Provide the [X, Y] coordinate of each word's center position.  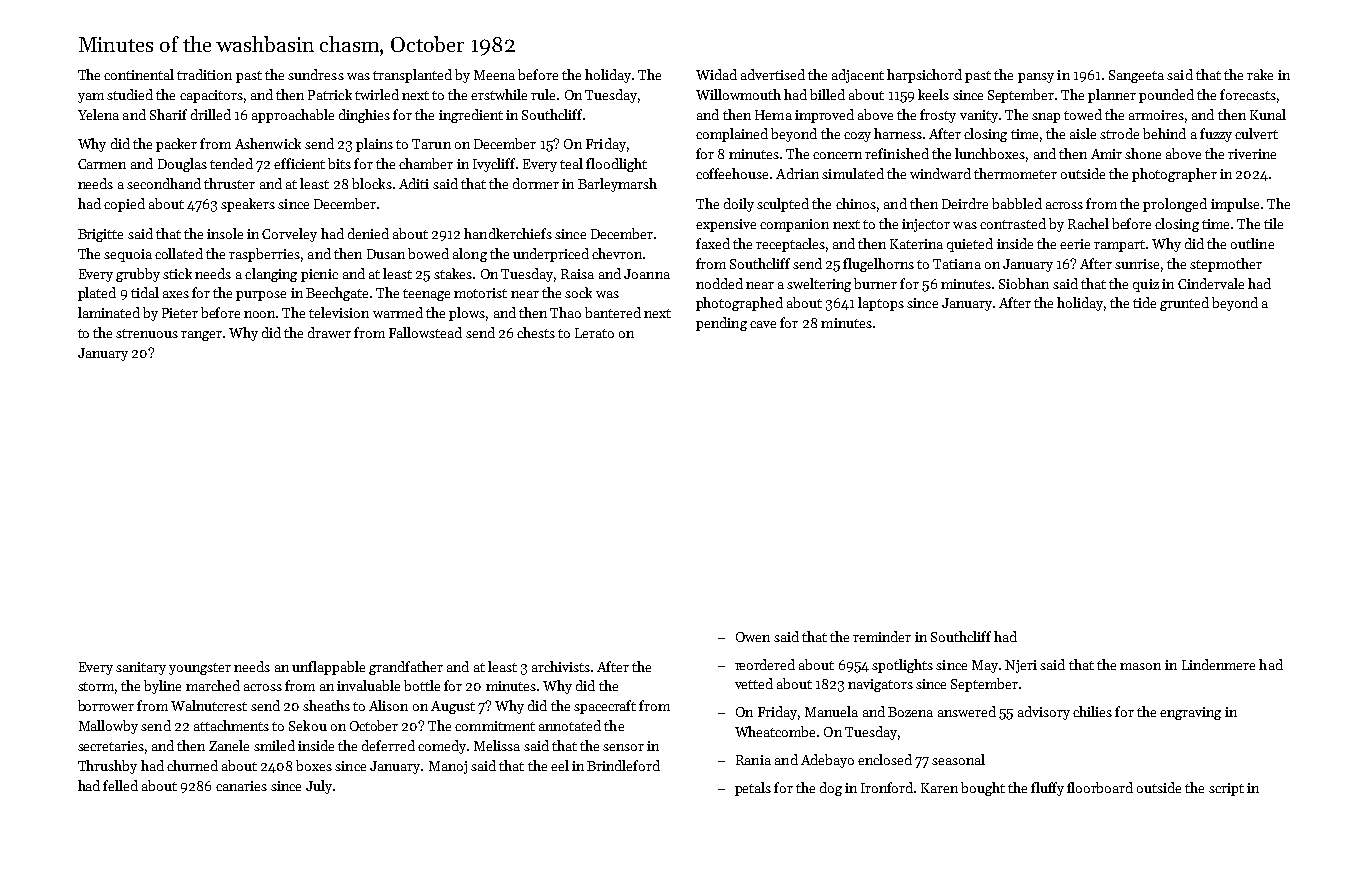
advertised [773, 74]
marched [213, 685]
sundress [316, 74]
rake [1260, 74]
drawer [329, 332]
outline [1252, 243]
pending [721, 324]
